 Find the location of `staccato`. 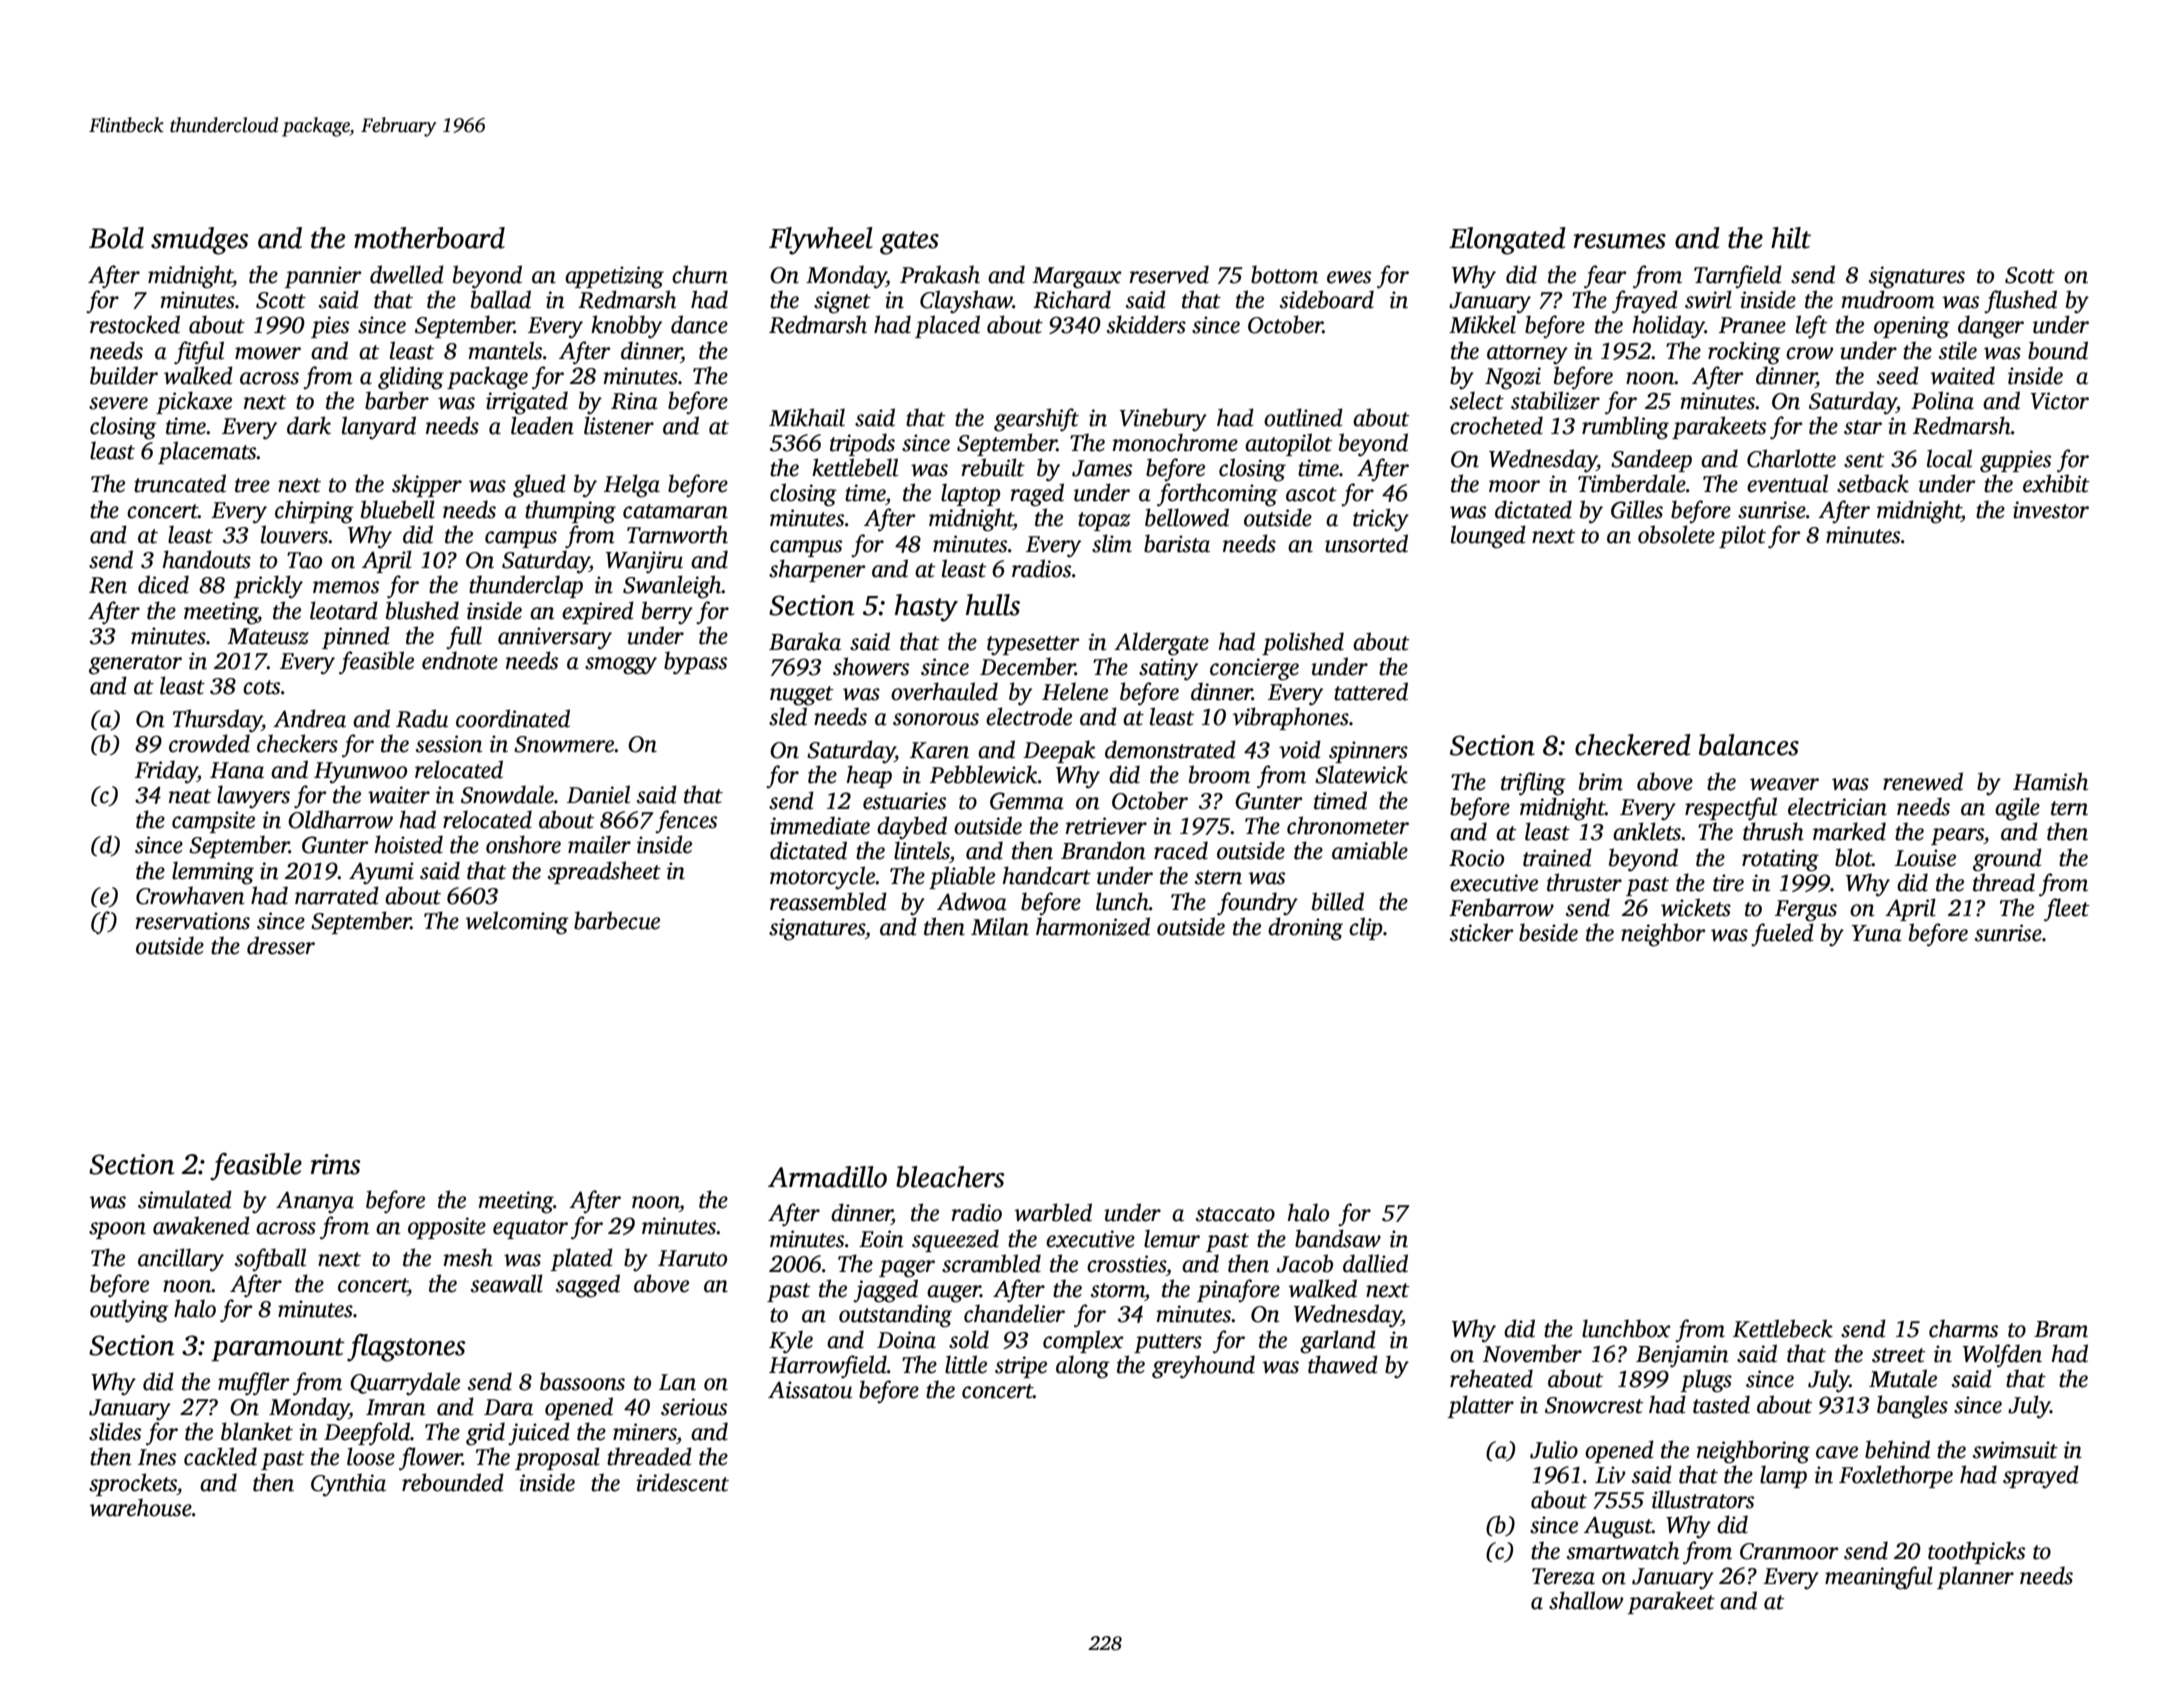

staccato is located at coordinates (1235, 1214).
